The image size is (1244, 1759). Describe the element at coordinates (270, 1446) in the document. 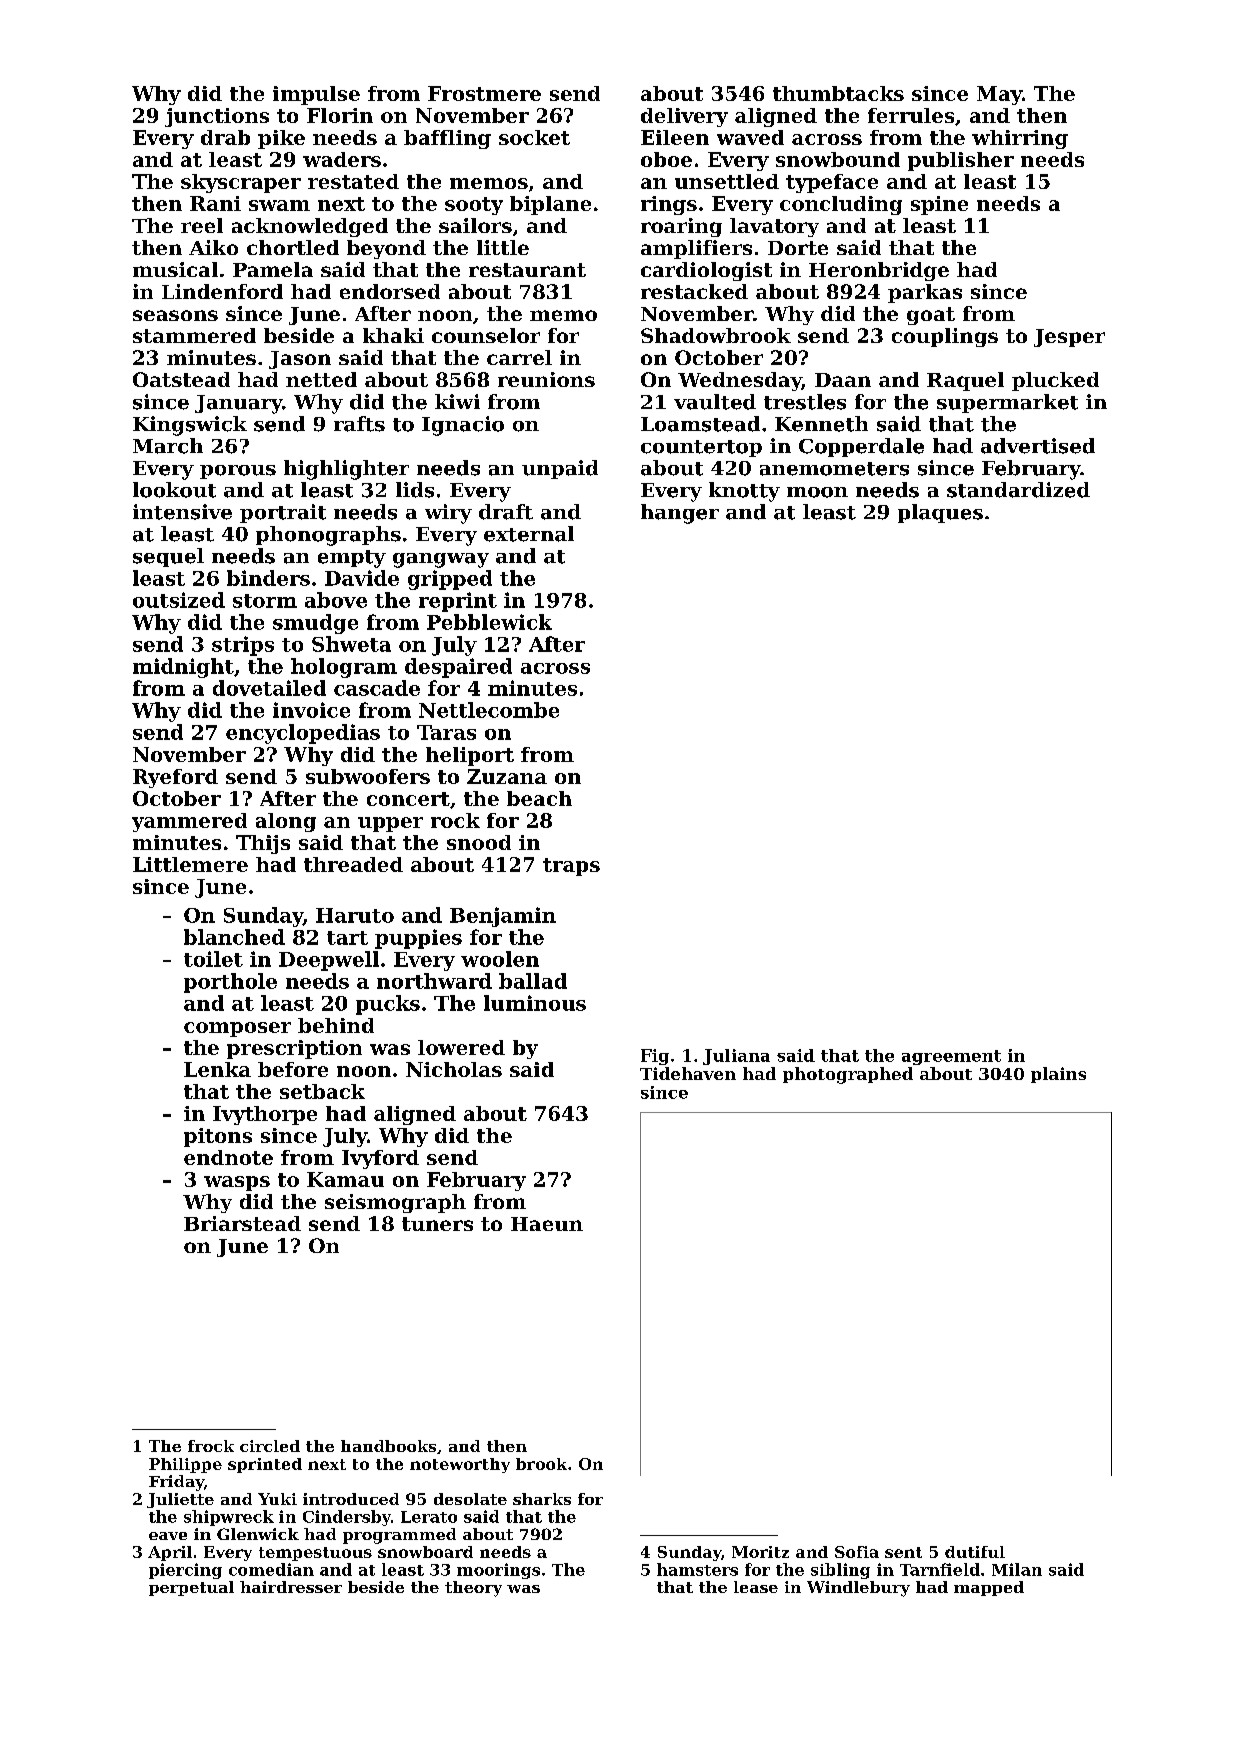

I see `circled` at that location.
